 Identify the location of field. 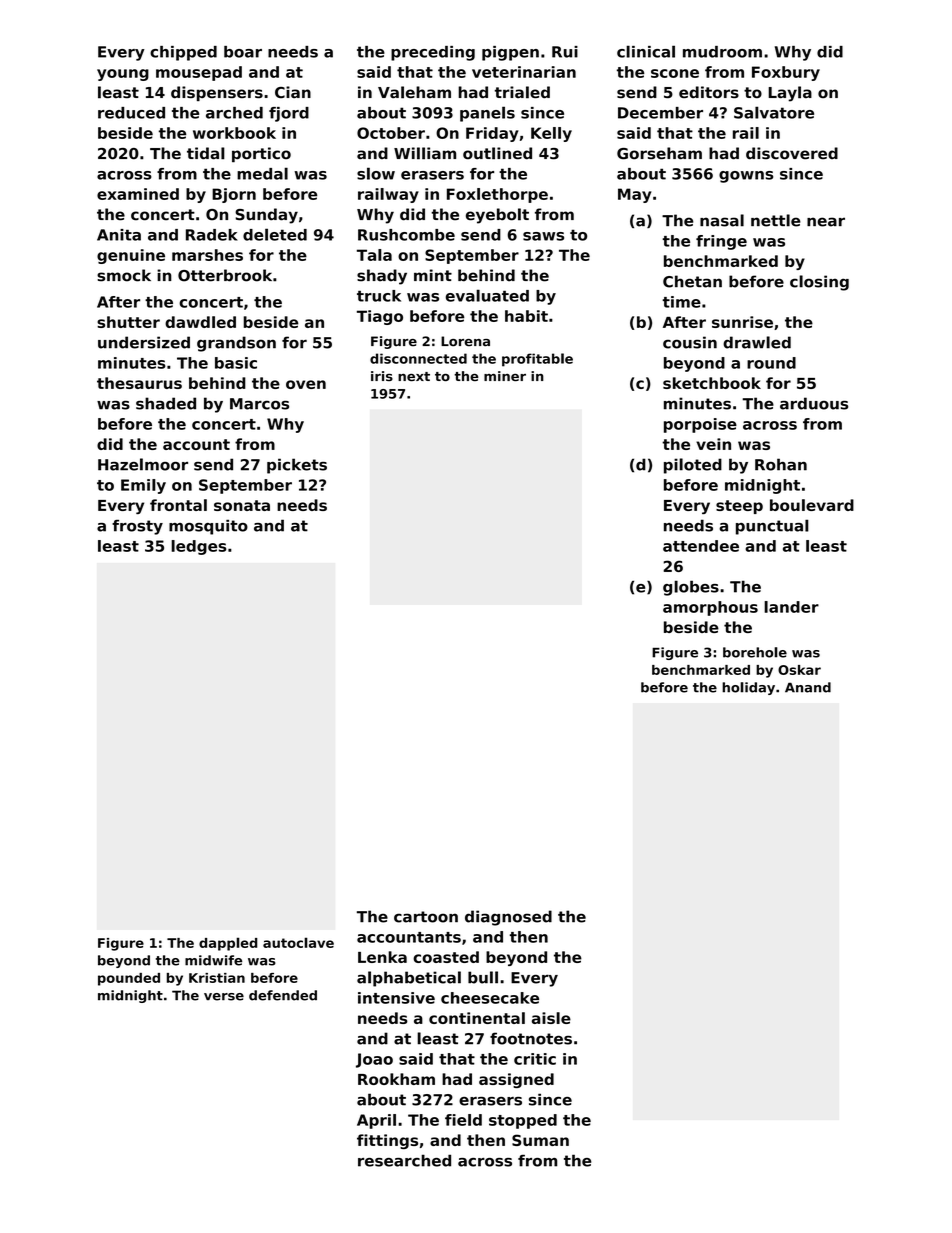
(463, 1120).
